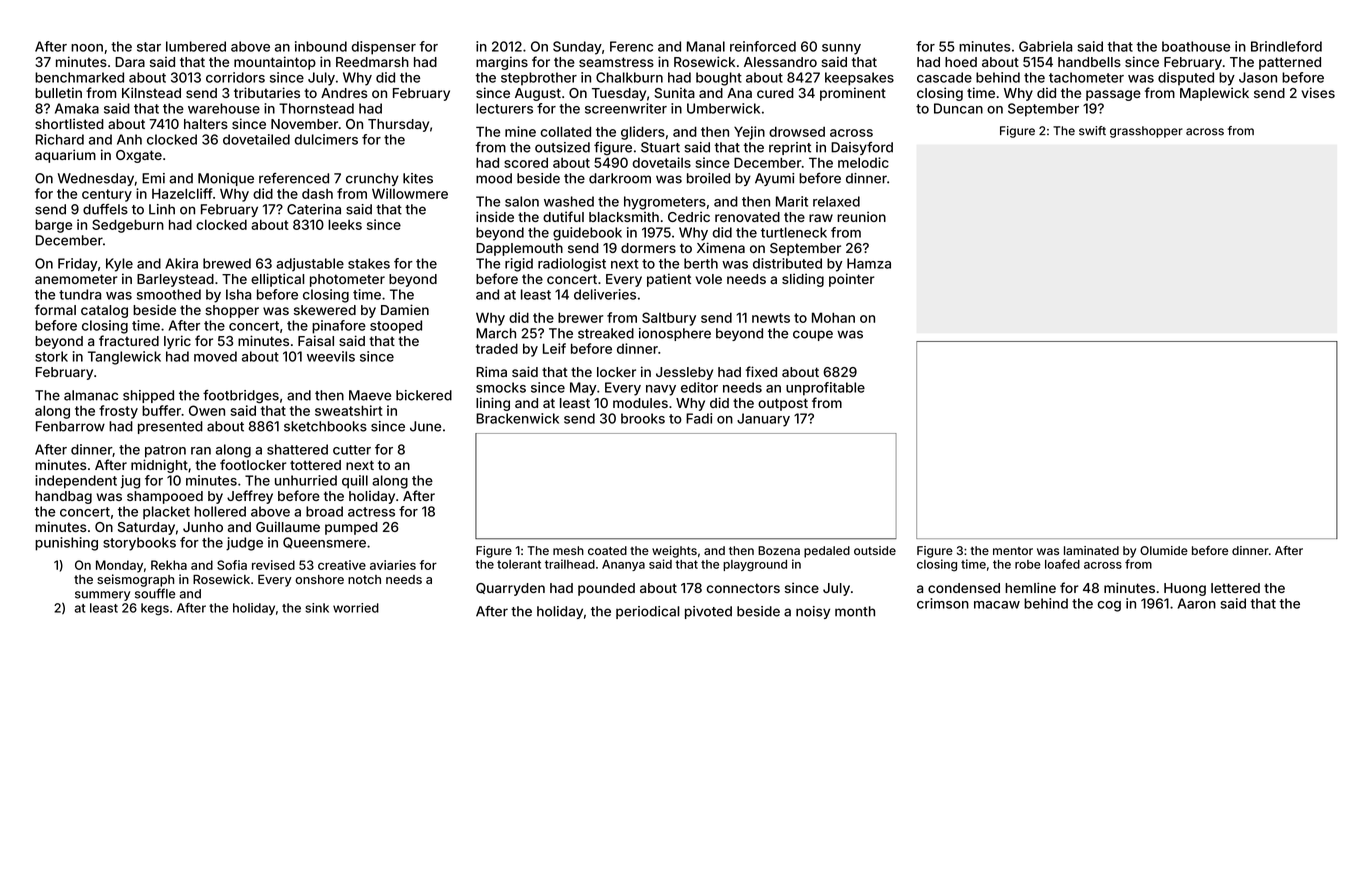 The height and width of the screenshot is (887, 1372). What do you see at coordinates (763, 420) in the screenshot?
I see `January` at bounding box center [763, 420].
